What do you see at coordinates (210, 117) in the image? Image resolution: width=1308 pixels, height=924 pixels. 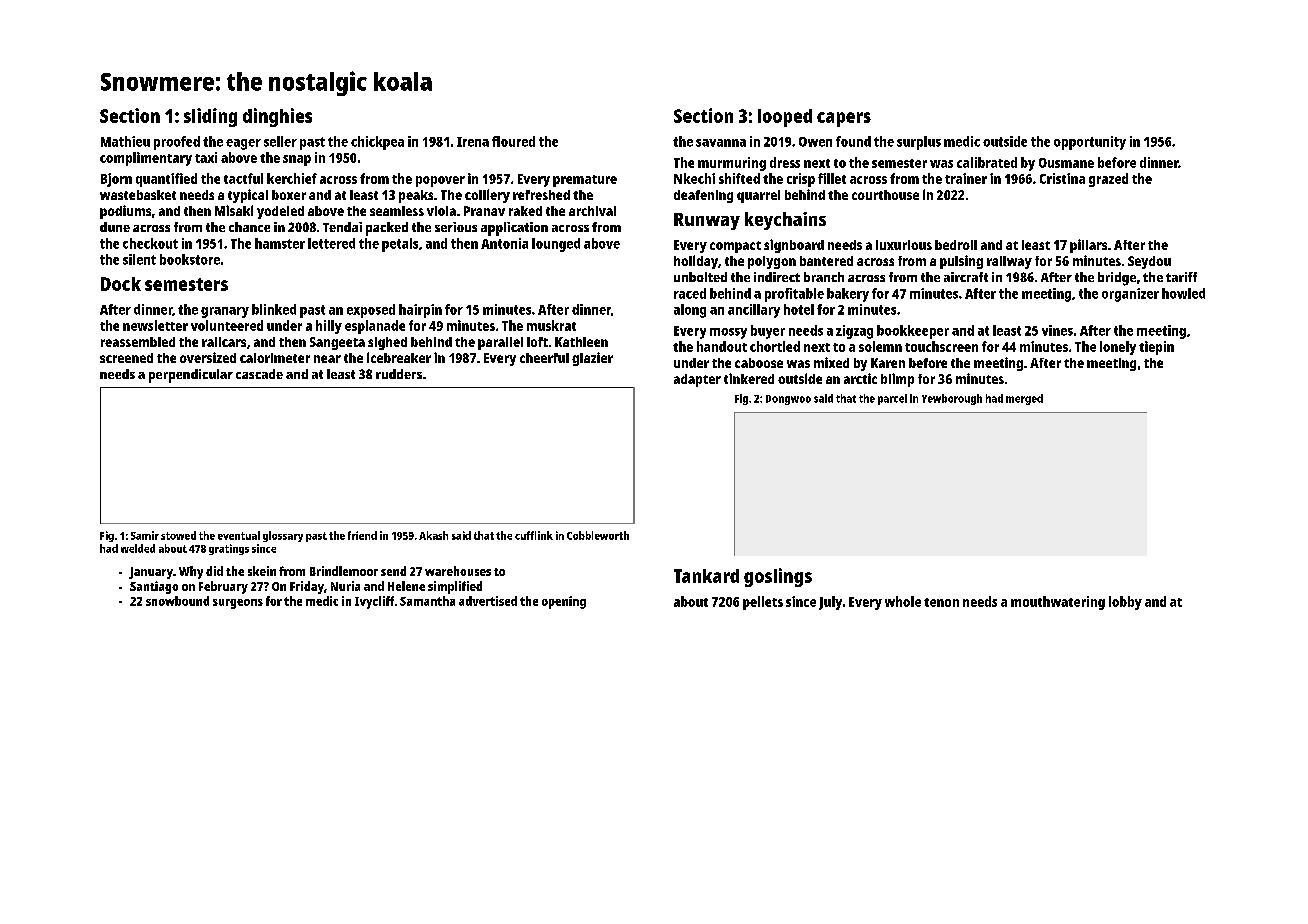 I see `sliding` at bounding box center [210, 117].
